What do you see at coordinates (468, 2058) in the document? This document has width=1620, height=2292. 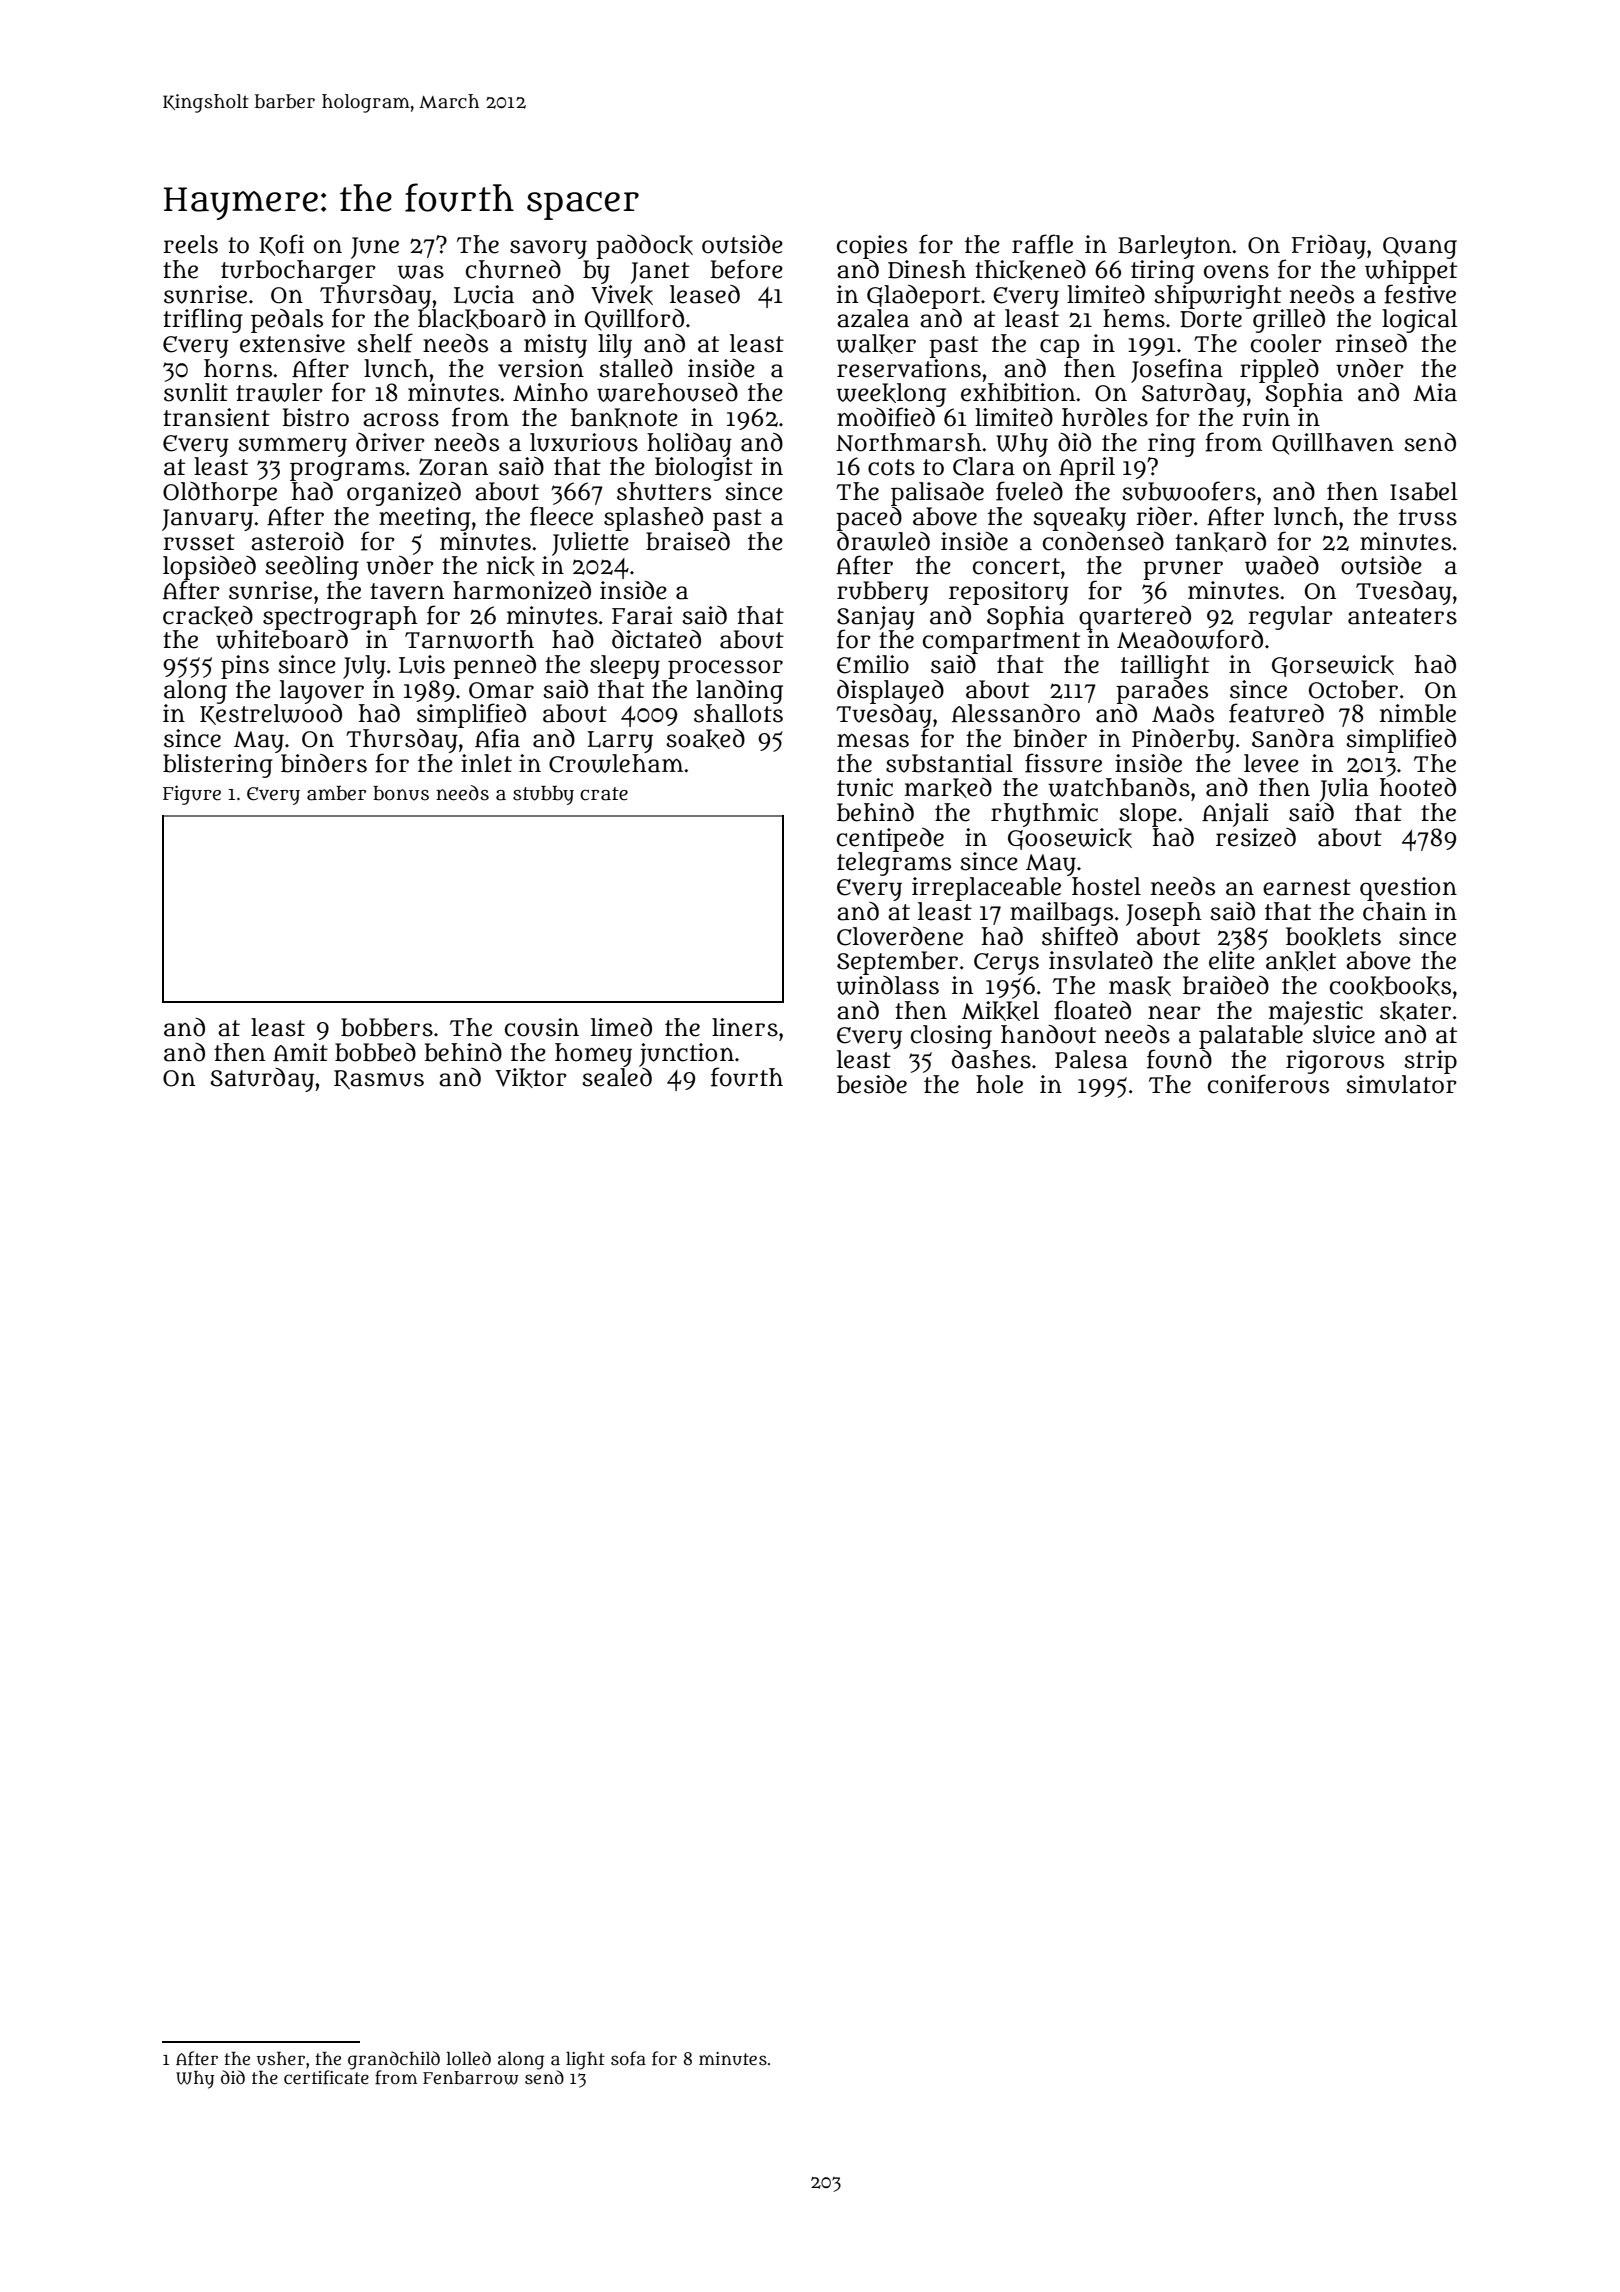 I see `lolled` at bounding box center [468, 2058].
